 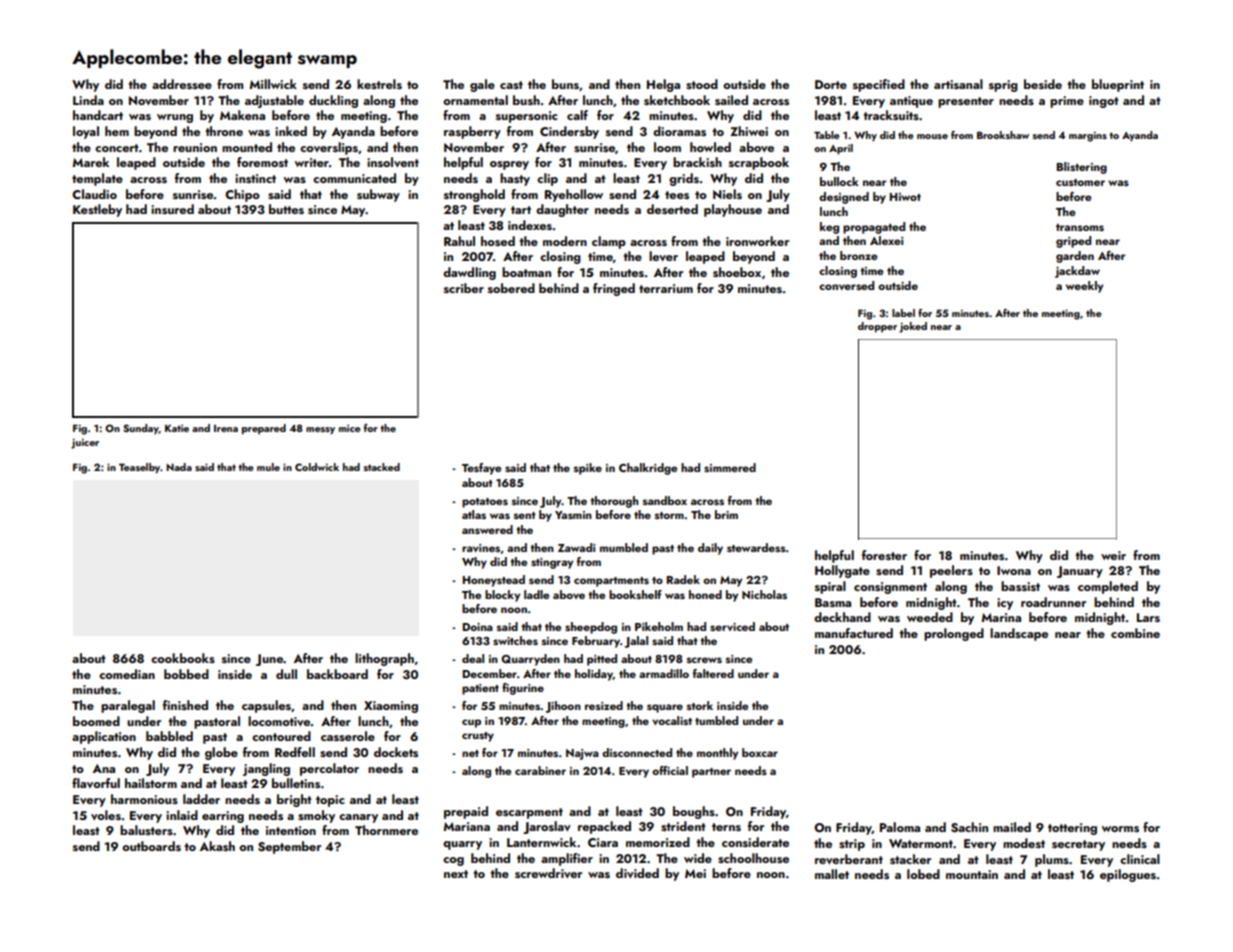 What do you see at coordinates (672, 209) in the page?
I see `deserted` at bounding box center [672, 209].
